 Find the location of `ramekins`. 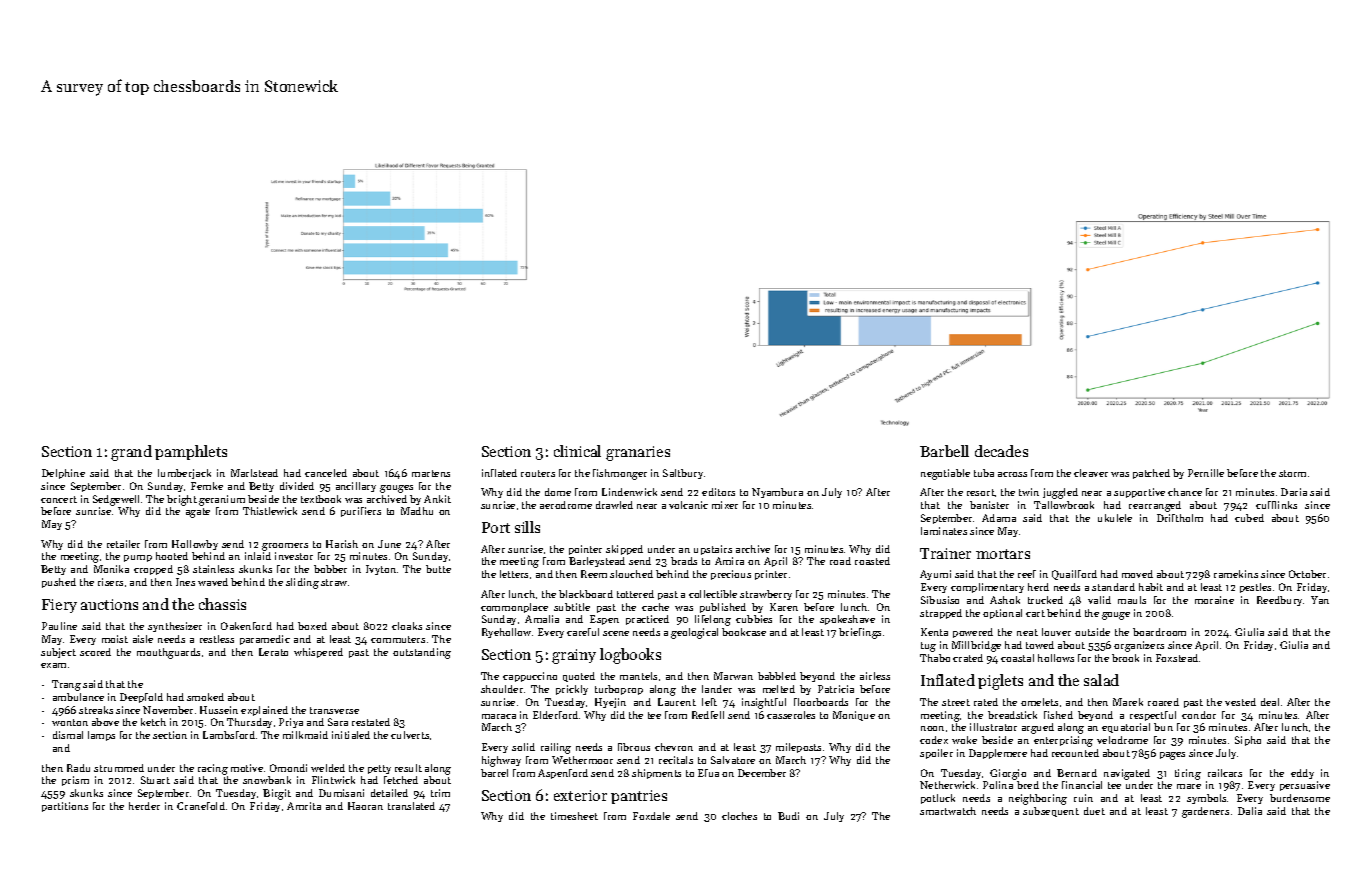

ramekins is located at coordinates (1236, 574).
